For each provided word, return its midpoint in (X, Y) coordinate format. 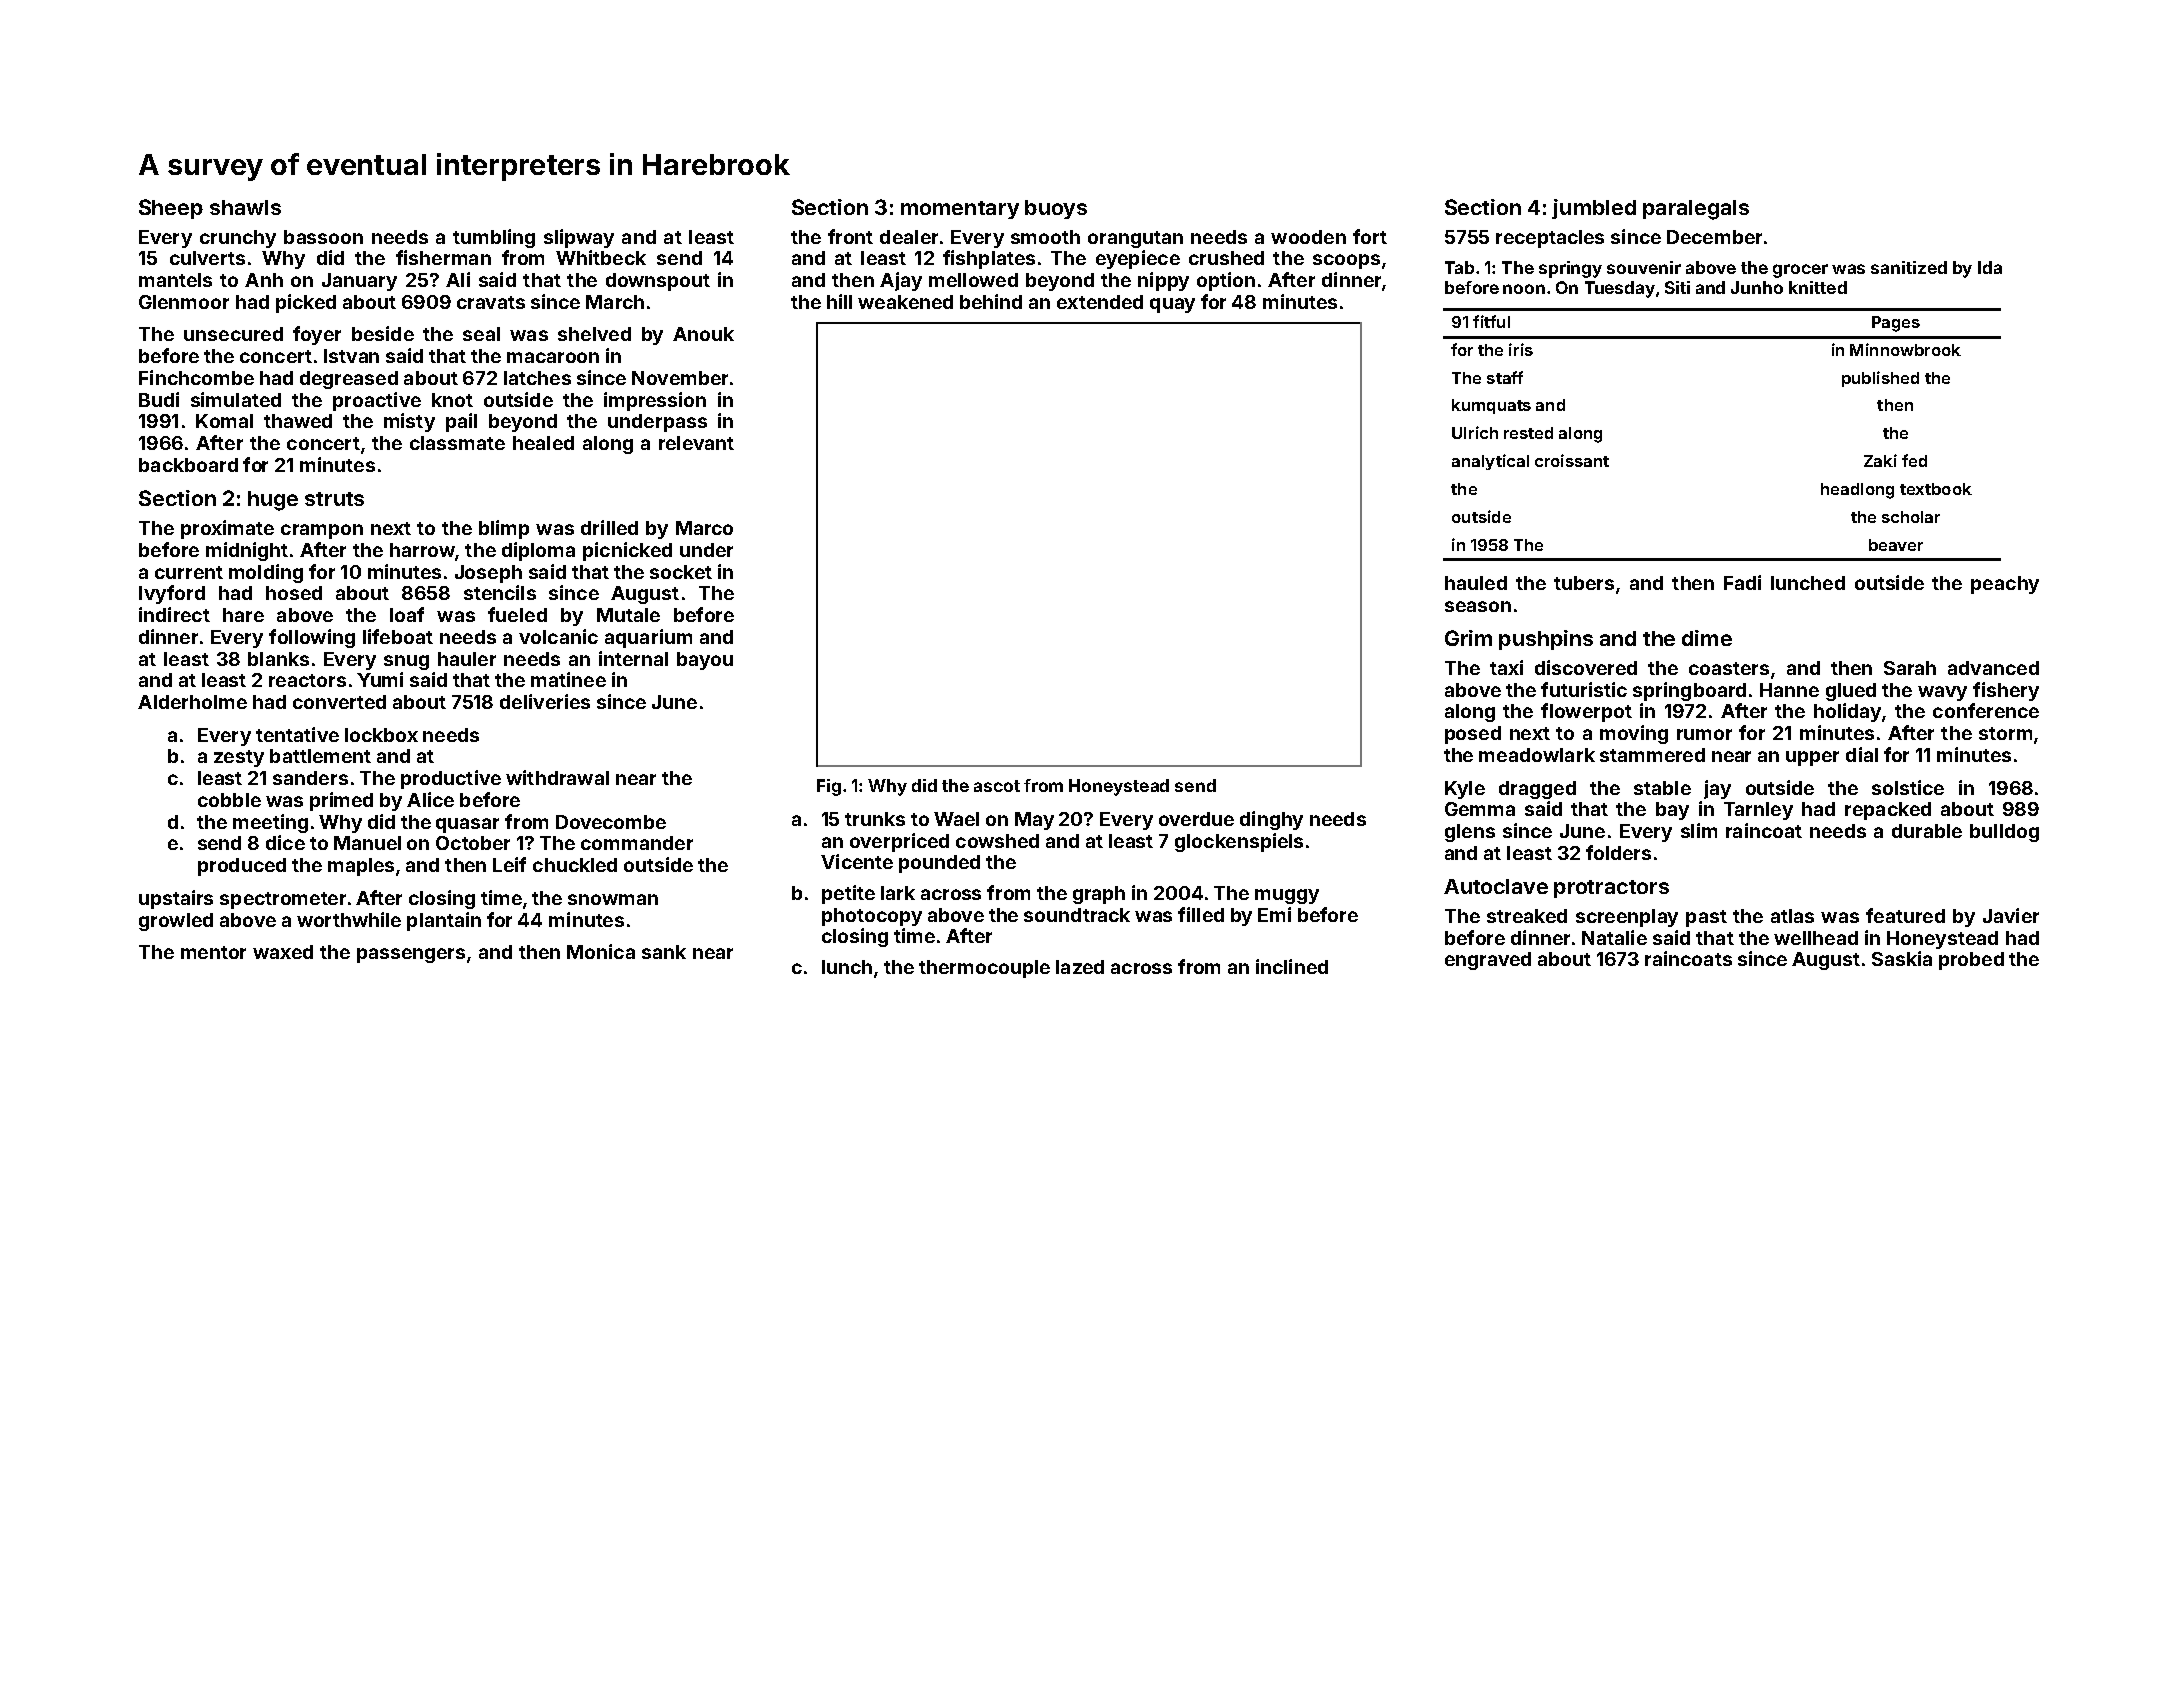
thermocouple (984, 969)
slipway (579, 238)
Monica (601, 951)
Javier (2011, 915)
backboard (188, 465)
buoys (1056, 209)
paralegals (1696, 210)
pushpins (1546, 640)
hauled (1476, 583)
